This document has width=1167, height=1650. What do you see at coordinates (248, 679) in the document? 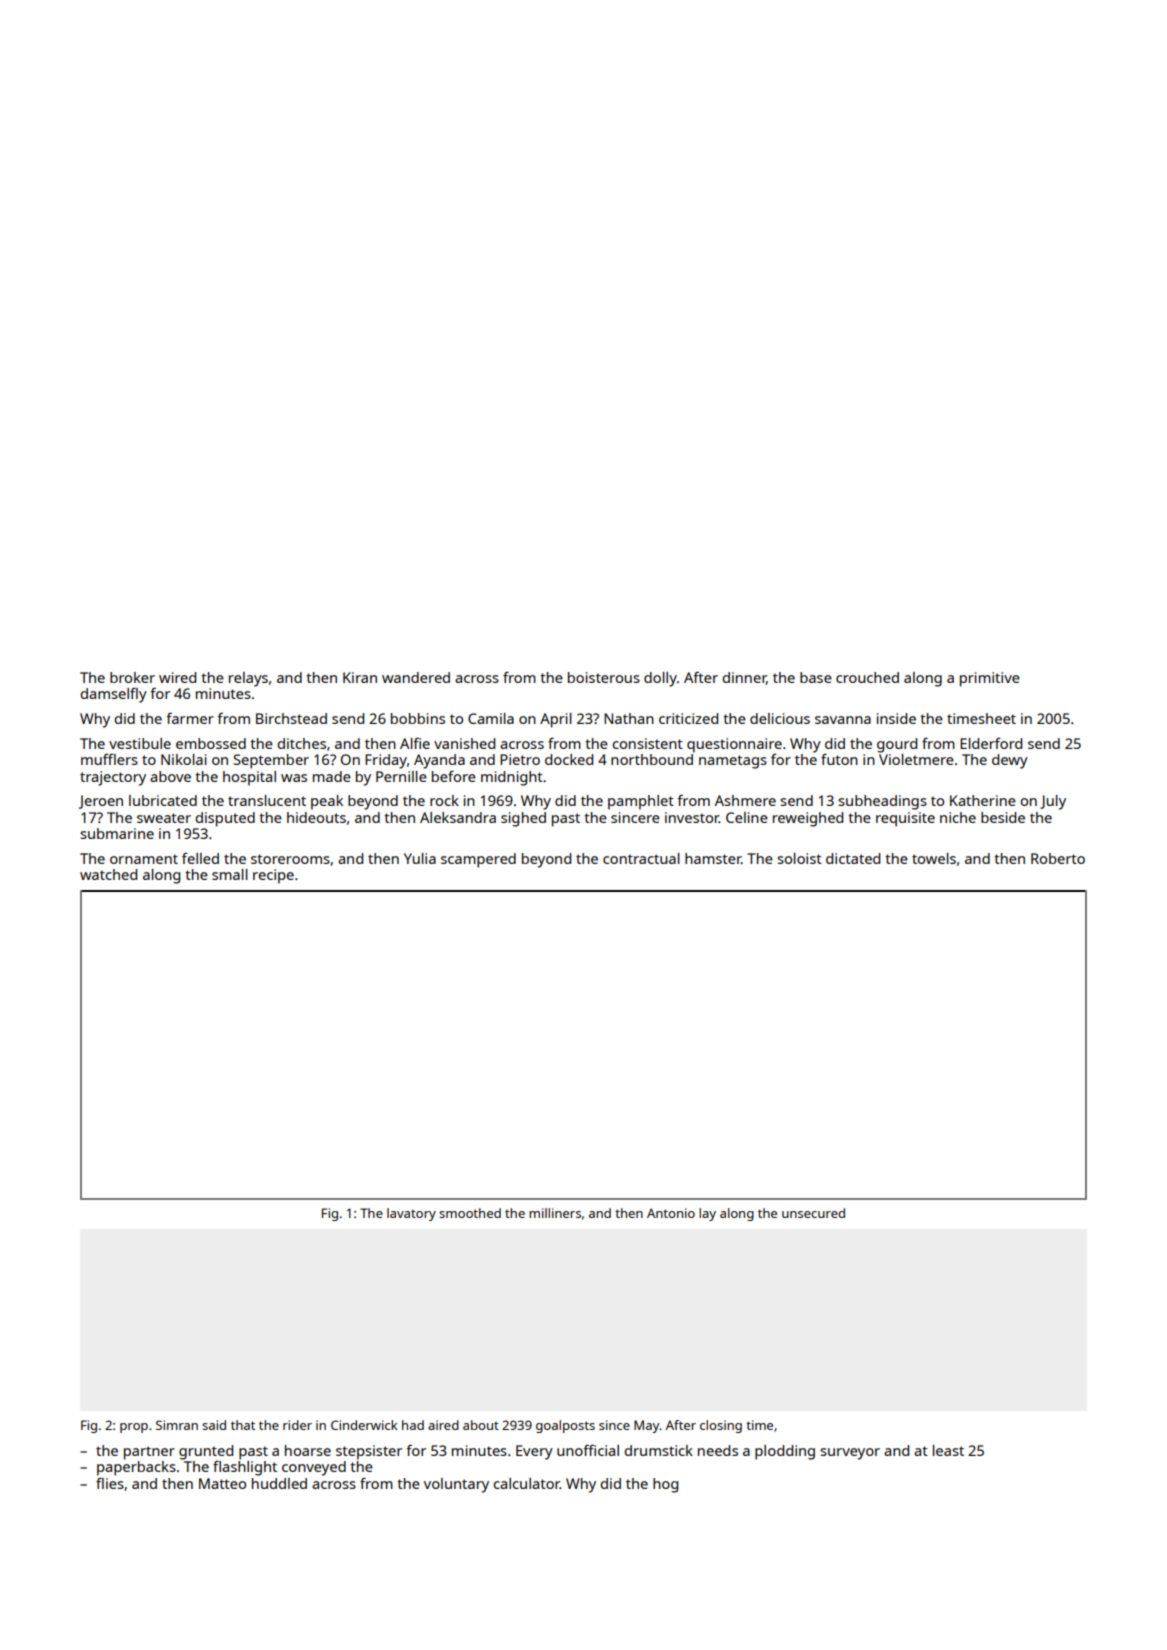
I see `relays` at bounding box center [248, 679].
